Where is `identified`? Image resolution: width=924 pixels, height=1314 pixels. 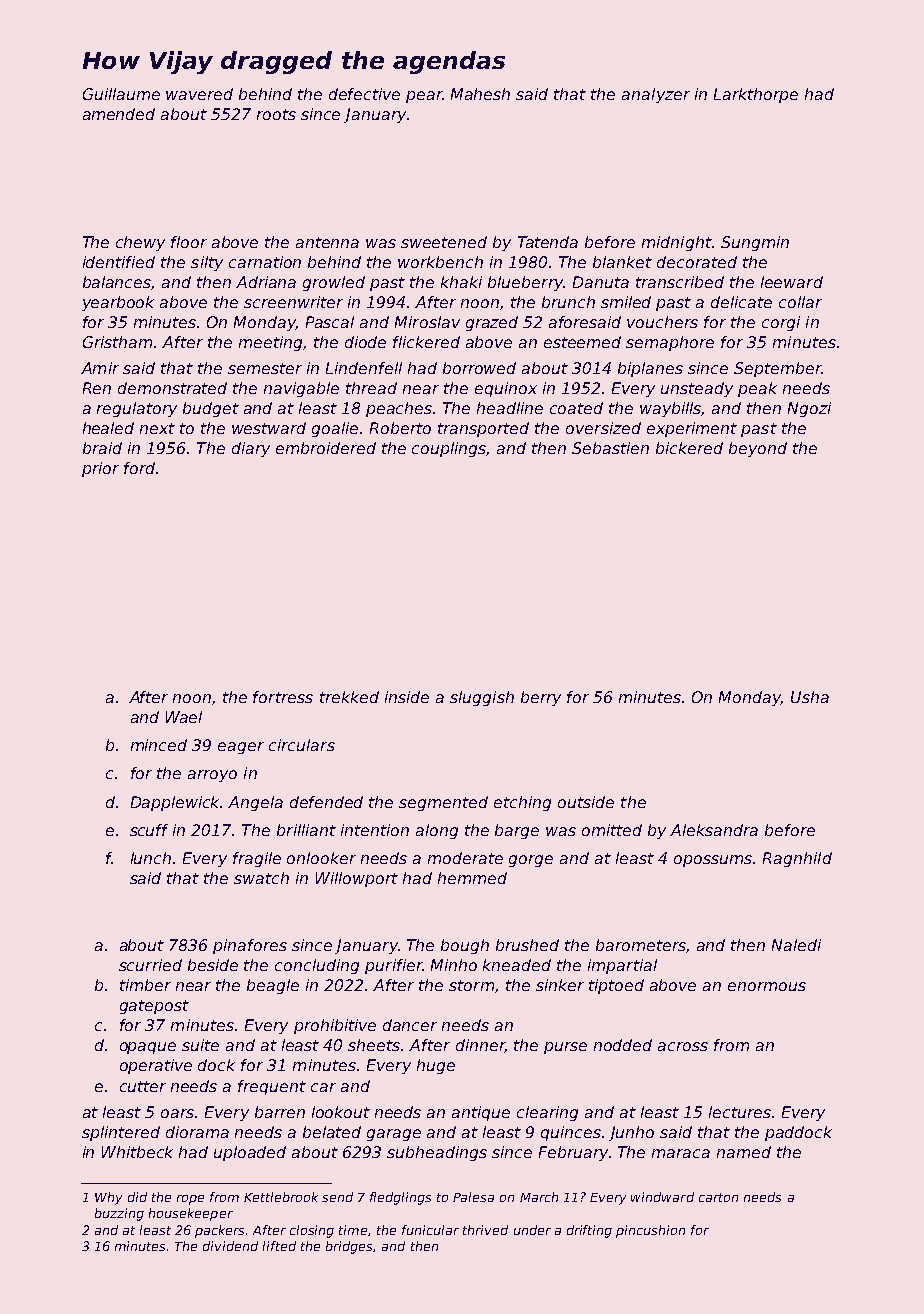 identified is located at coordinates (119, 262).
